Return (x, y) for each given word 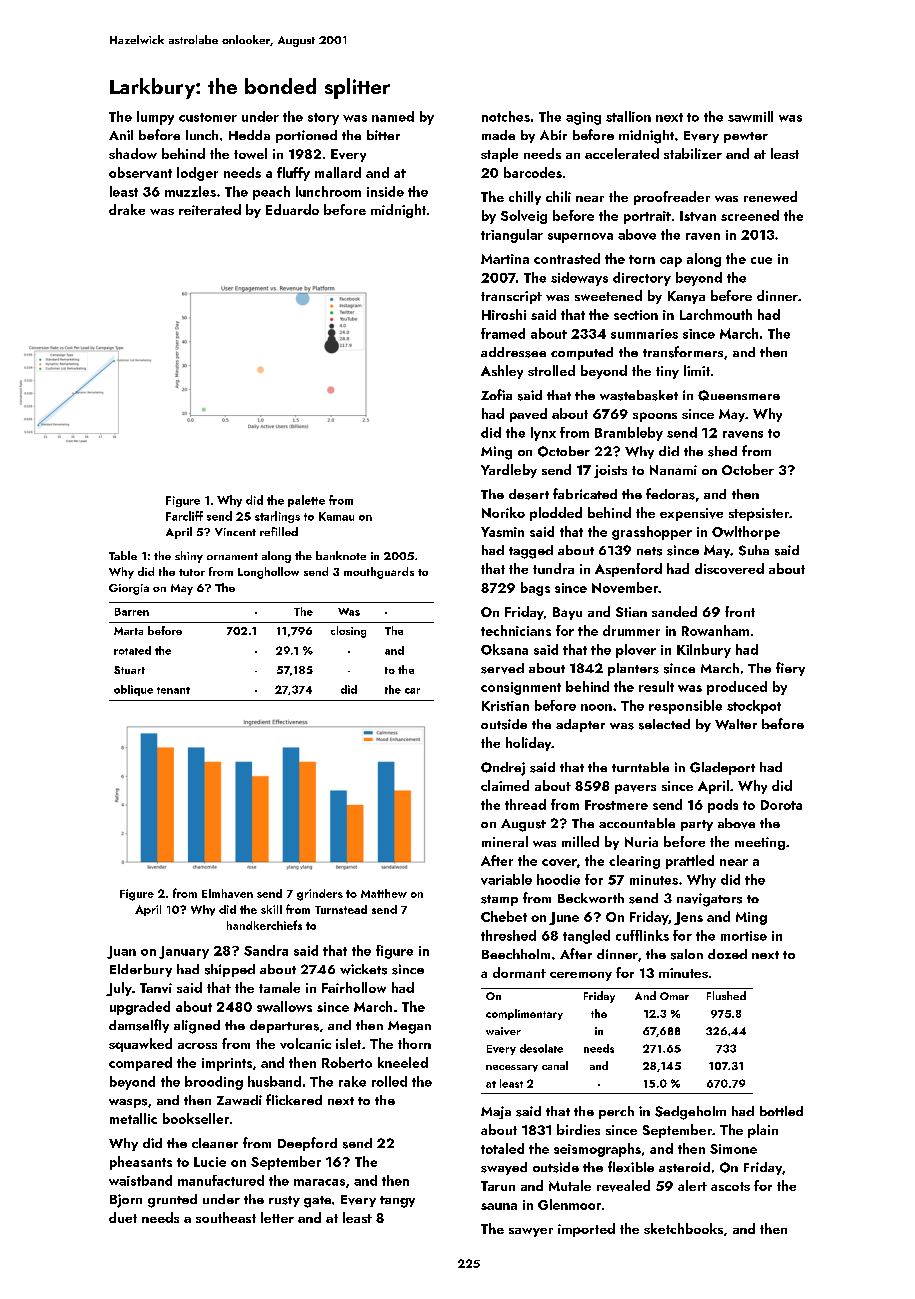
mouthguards (379, 573)
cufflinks (642, 935)
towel (250, 153)
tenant (173, 690)
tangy (397, 1202)
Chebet (504, 916)
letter (277, 1217)
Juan (121, 952)
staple (499, 155)
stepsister (759, 514)
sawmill (750, 116)
